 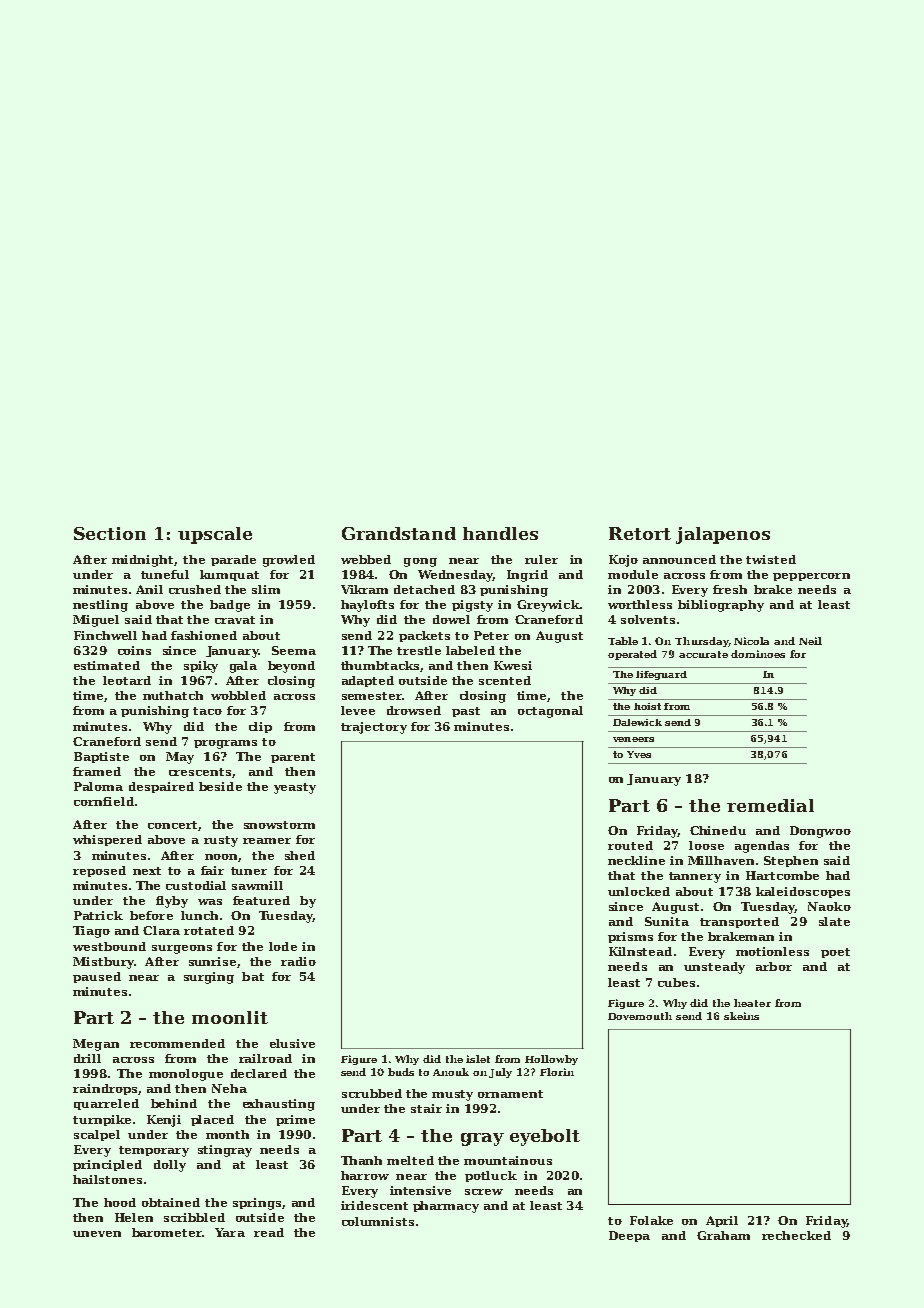 What do you see at coordinates (107, 665) in the page?
I see `estimated` at bounding box center [107, 665].
